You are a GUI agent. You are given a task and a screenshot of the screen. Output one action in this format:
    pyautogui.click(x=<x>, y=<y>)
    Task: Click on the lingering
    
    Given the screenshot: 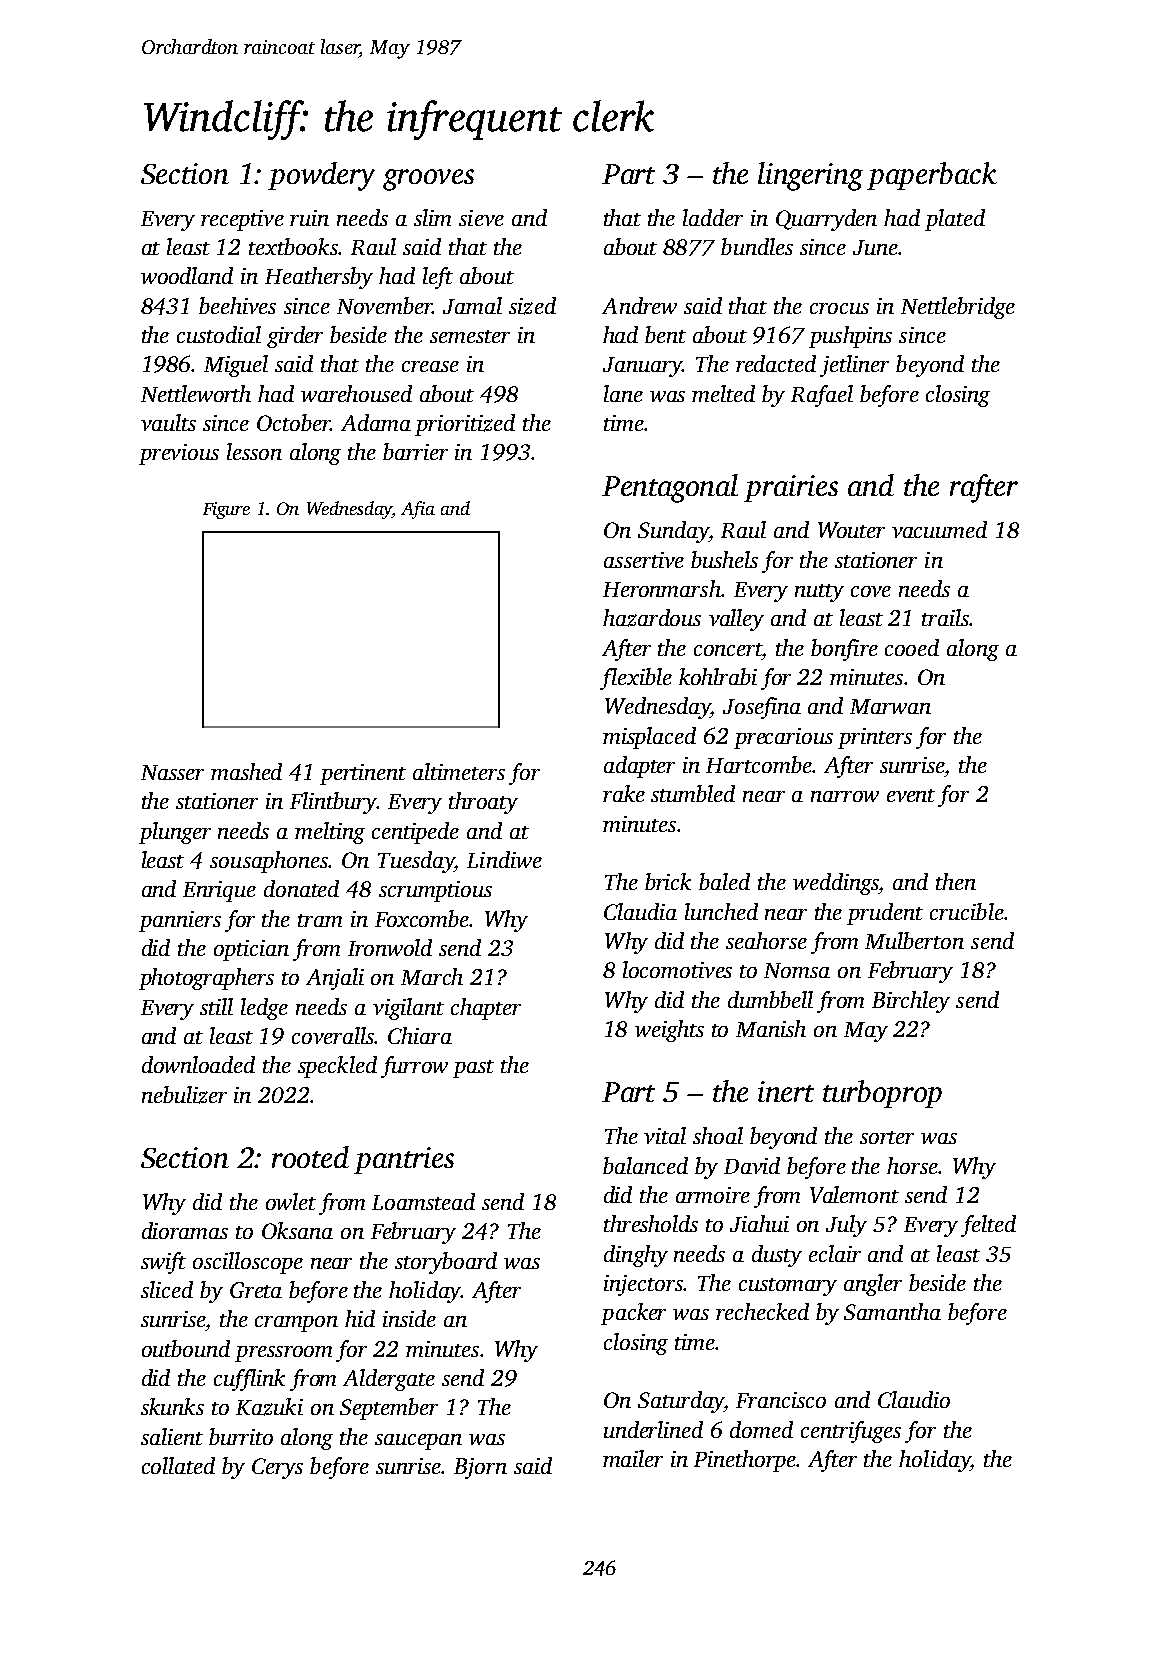 What is the action you would take?
    pyautogui.click(x=810, y=176)
